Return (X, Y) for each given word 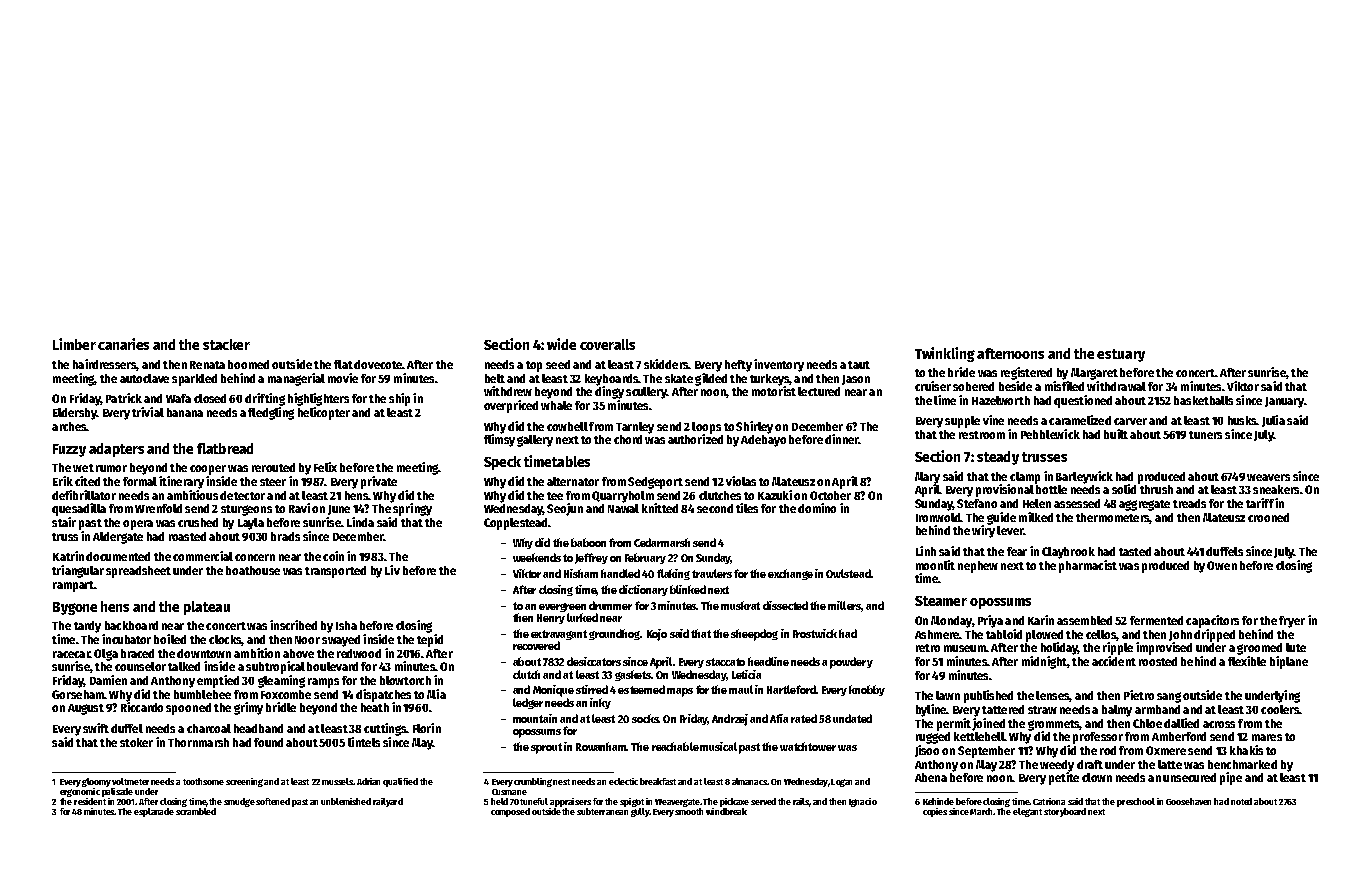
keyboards (611, 380)
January (1284, 402)
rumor (111, 468)
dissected (785, 605)
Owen (1222, 565)
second (715, 508)
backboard (131, 625)
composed (510, 812)
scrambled (196, 811)
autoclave (144, 378)
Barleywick (1084, 477)
